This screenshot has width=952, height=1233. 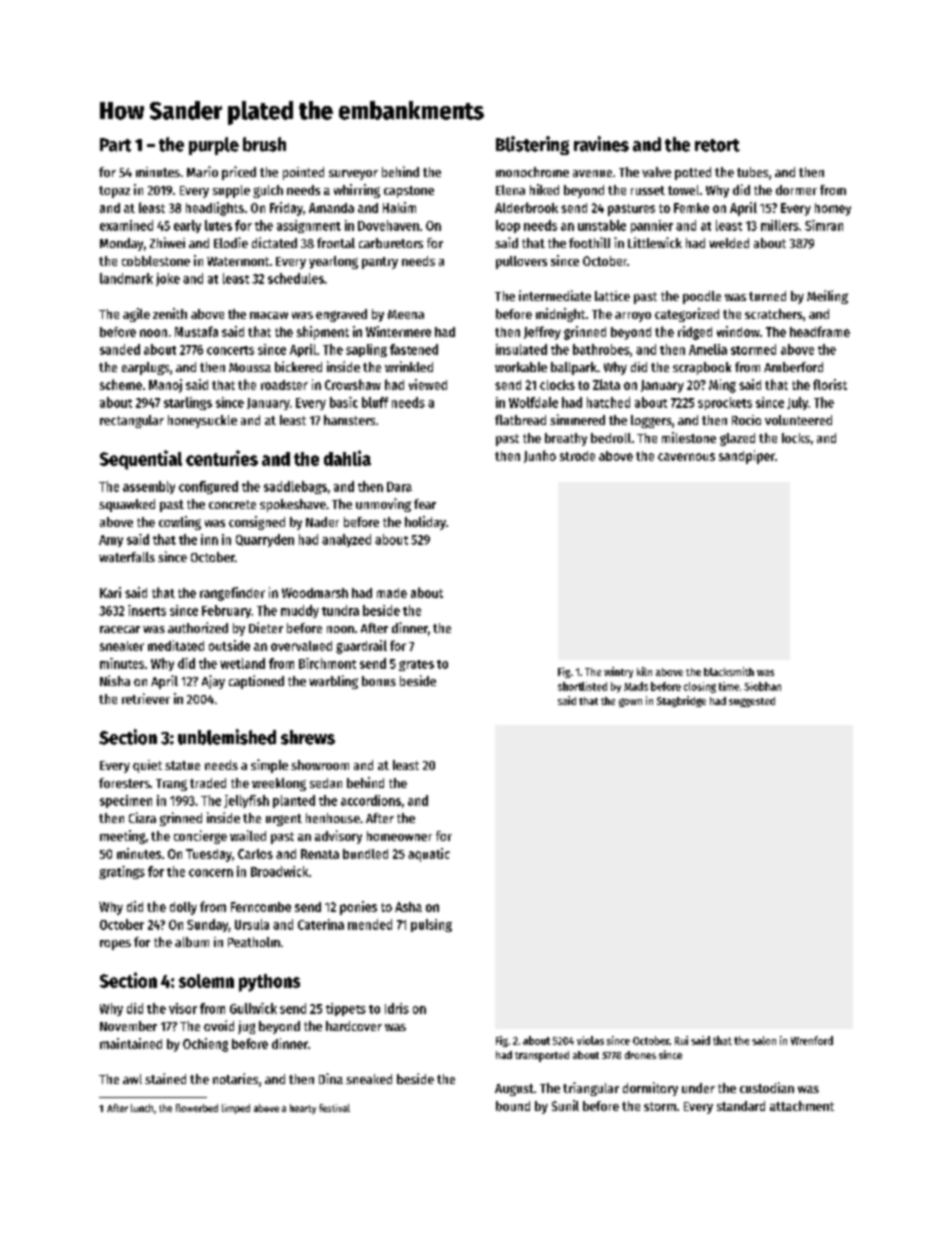 What do you see at coordinates (717, 145) in the screenshot?
I see `retort` at bounding box center [717, 145].
